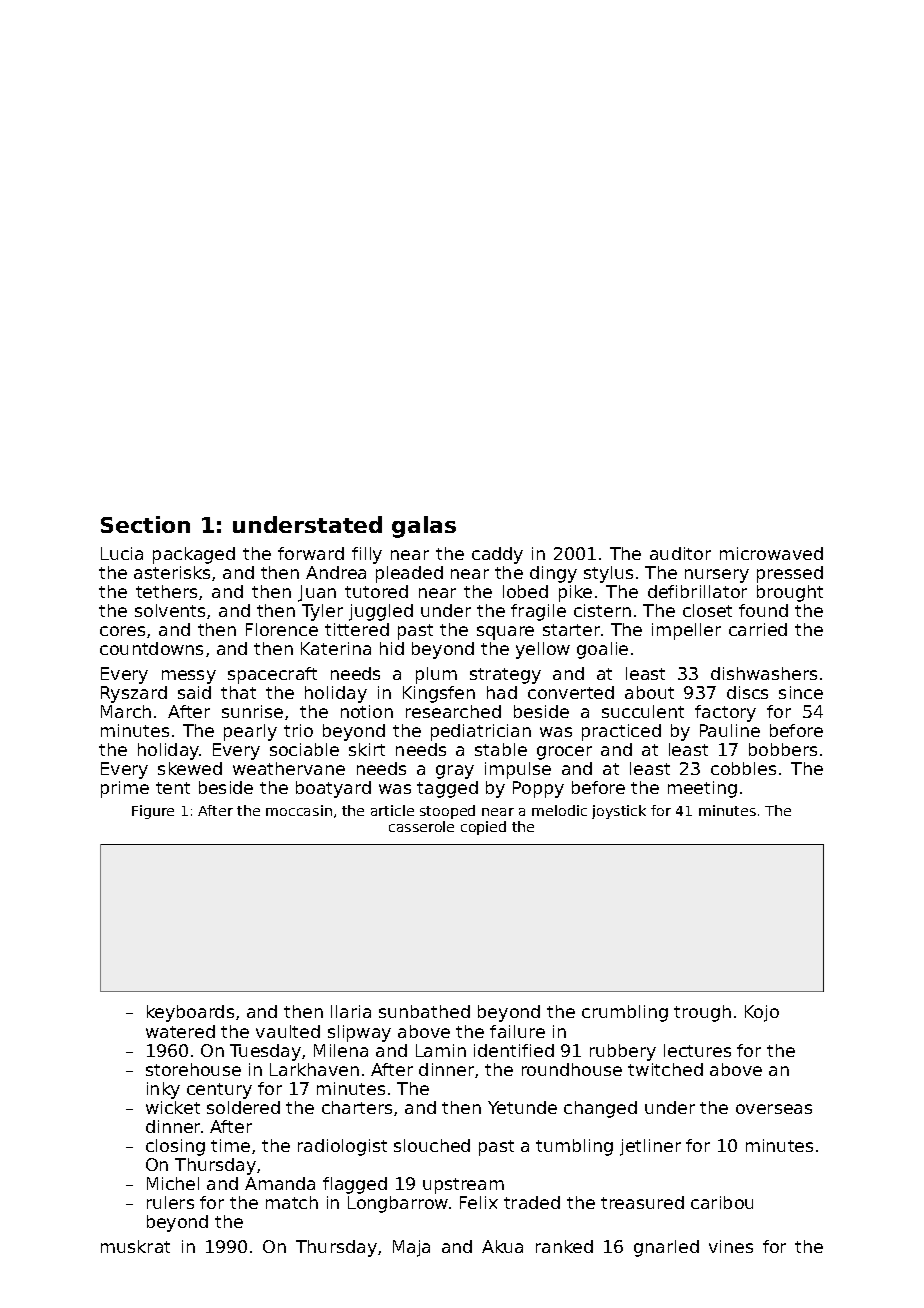 The image size is (924, 1308). I want to click on plum, so click(436, 675).
